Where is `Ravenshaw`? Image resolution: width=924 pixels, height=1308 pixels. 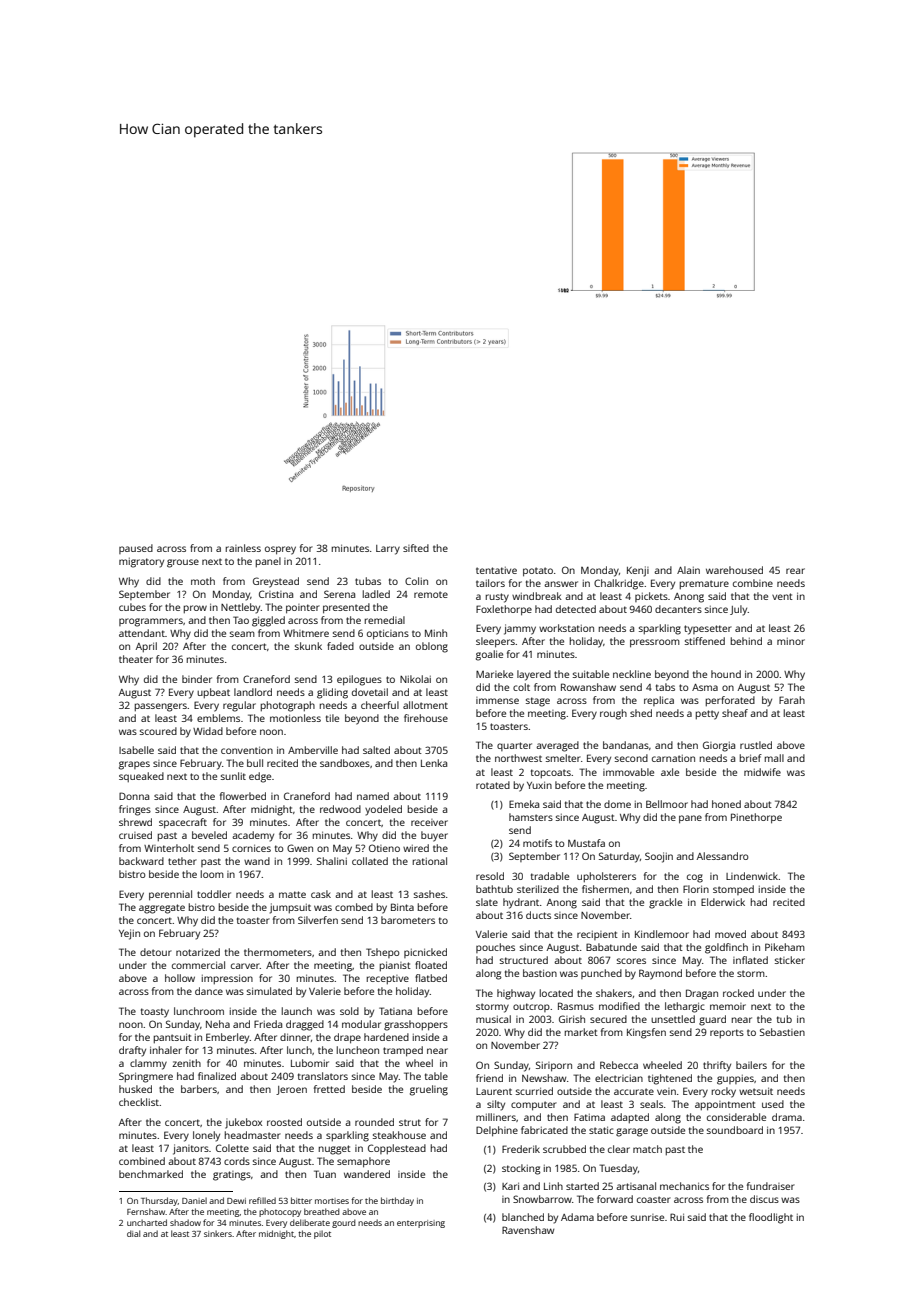 Ravenshaw is located at coordinates (528, 1230).
